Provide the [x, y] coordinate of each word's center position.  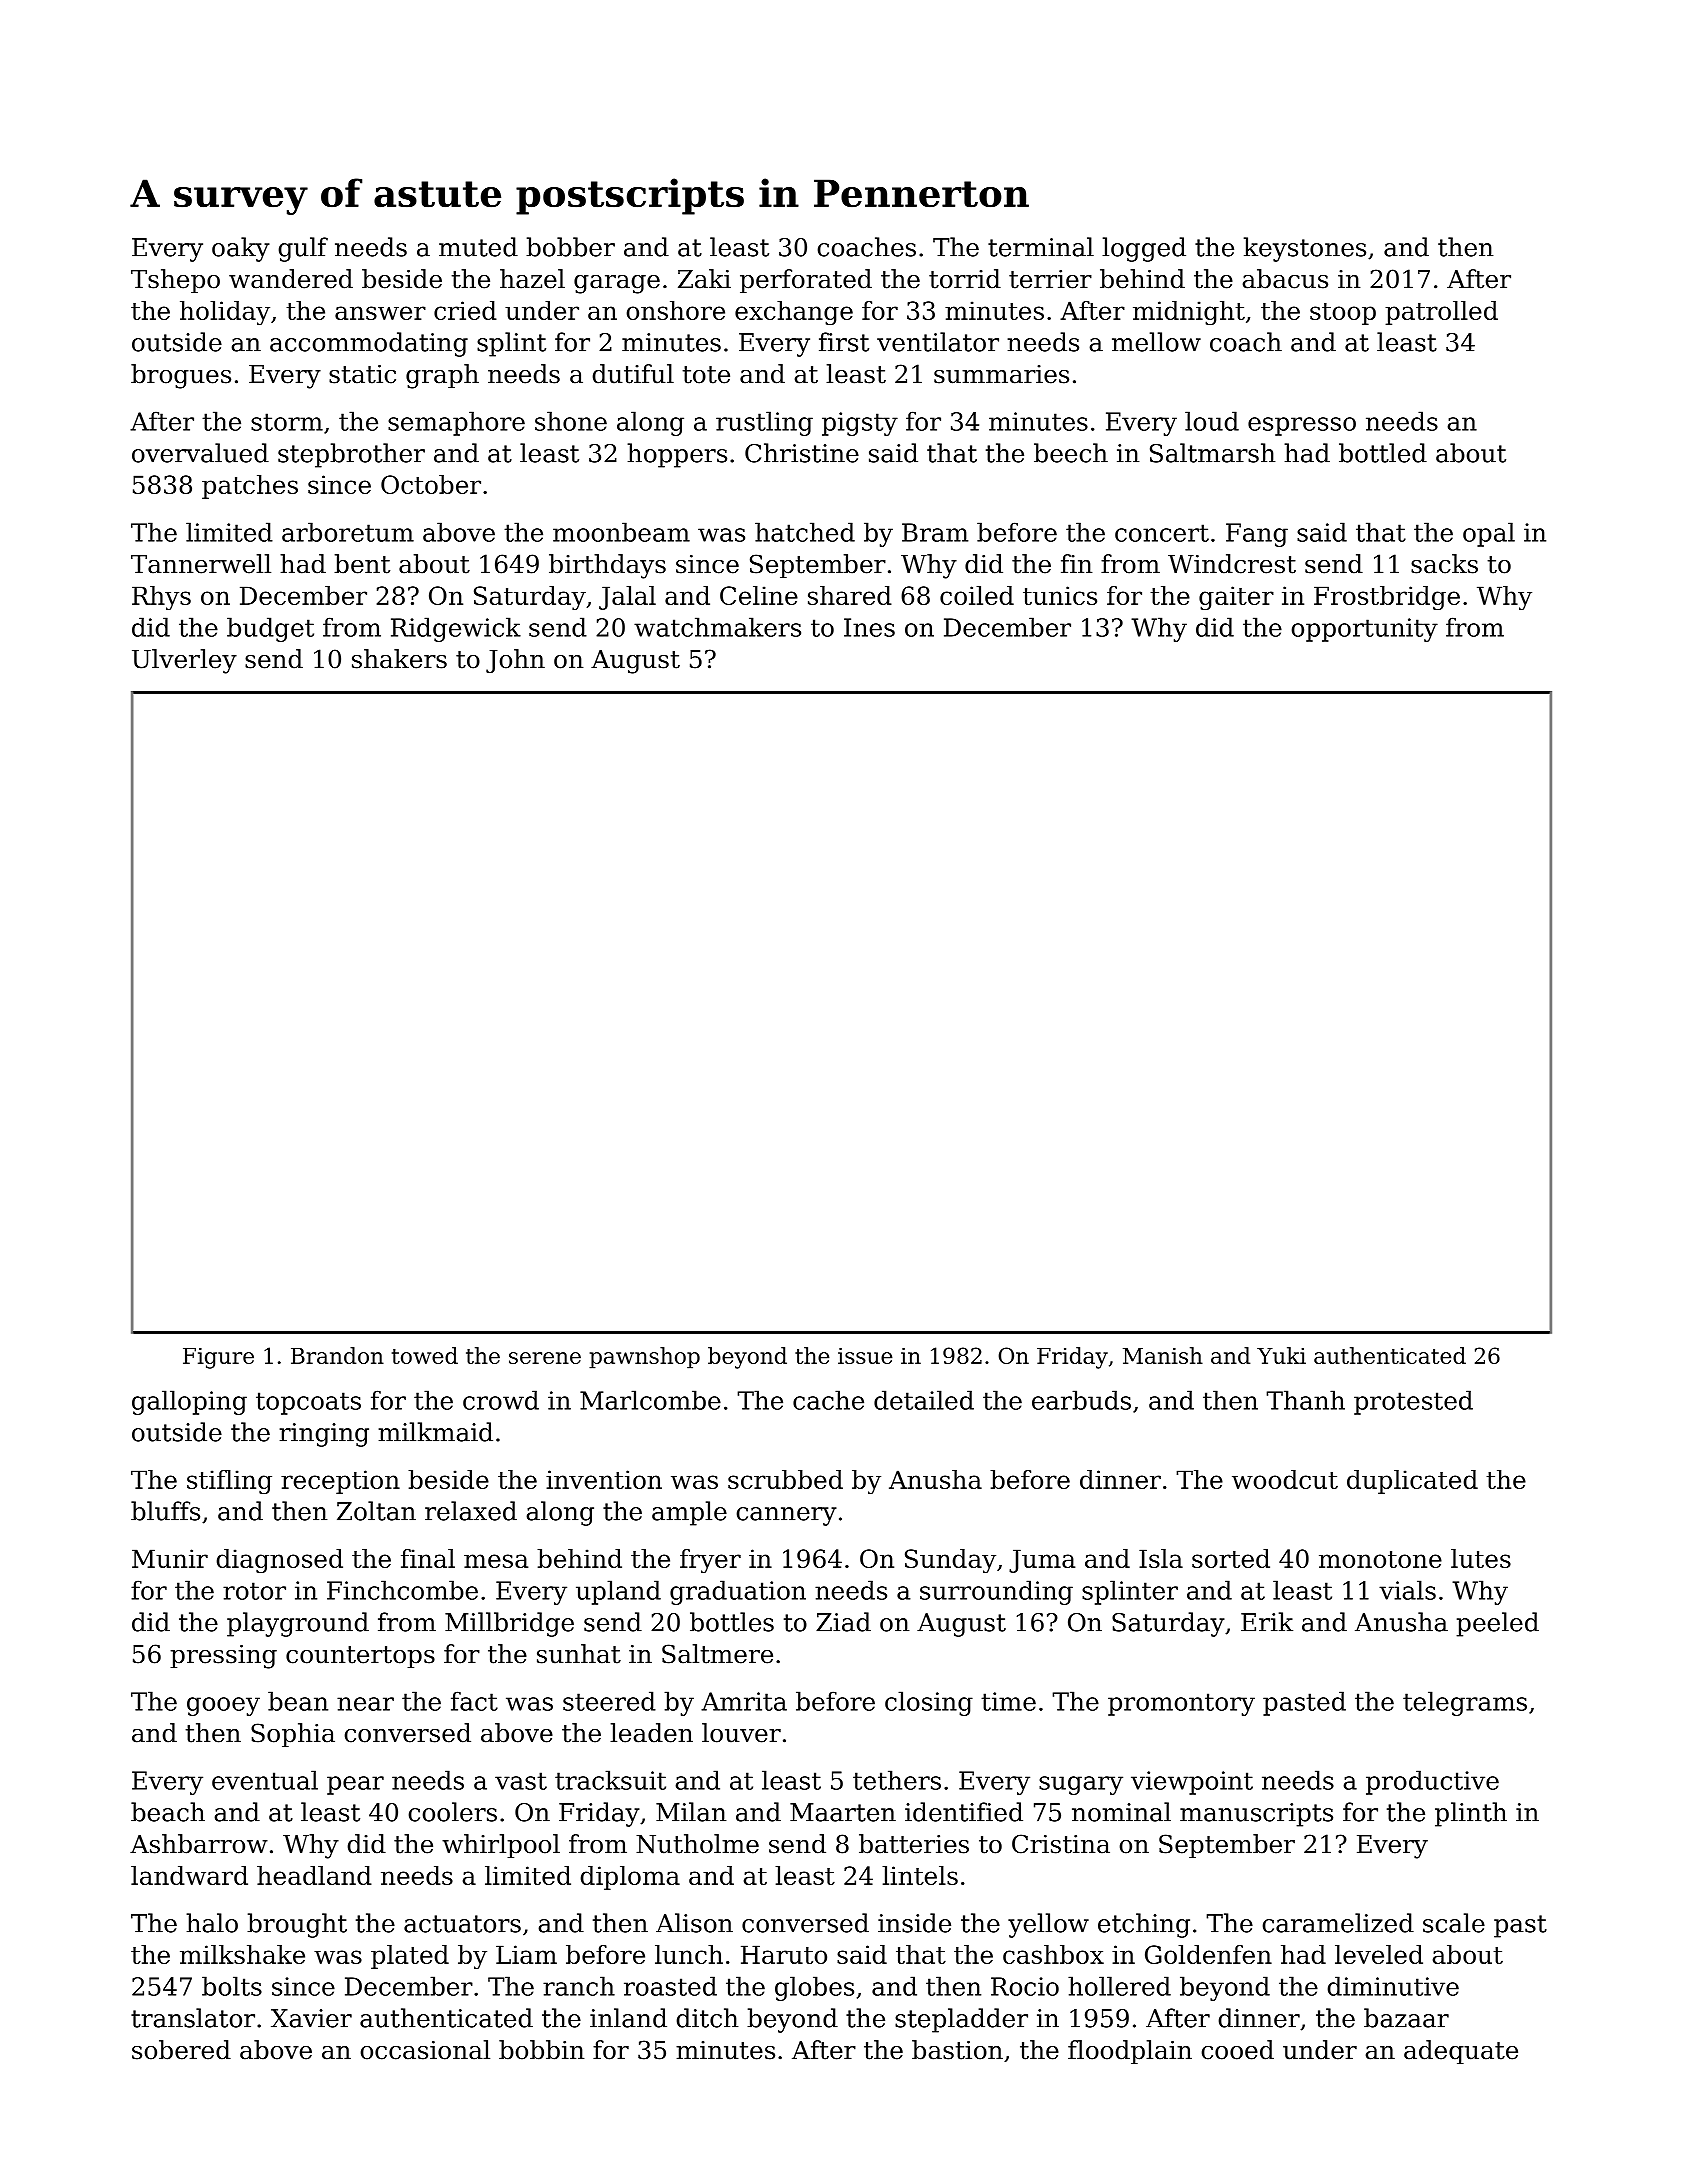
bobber [570, 247]
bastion [957, 2050]
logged [1144, 249]
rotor [254, 1591]
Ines [869, 627]
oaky [241, 249]
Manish [1163, 1355]
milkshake [242, 1954]
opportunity [1364, 630]
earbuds [1081, 1400]
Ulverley [184, 661]
